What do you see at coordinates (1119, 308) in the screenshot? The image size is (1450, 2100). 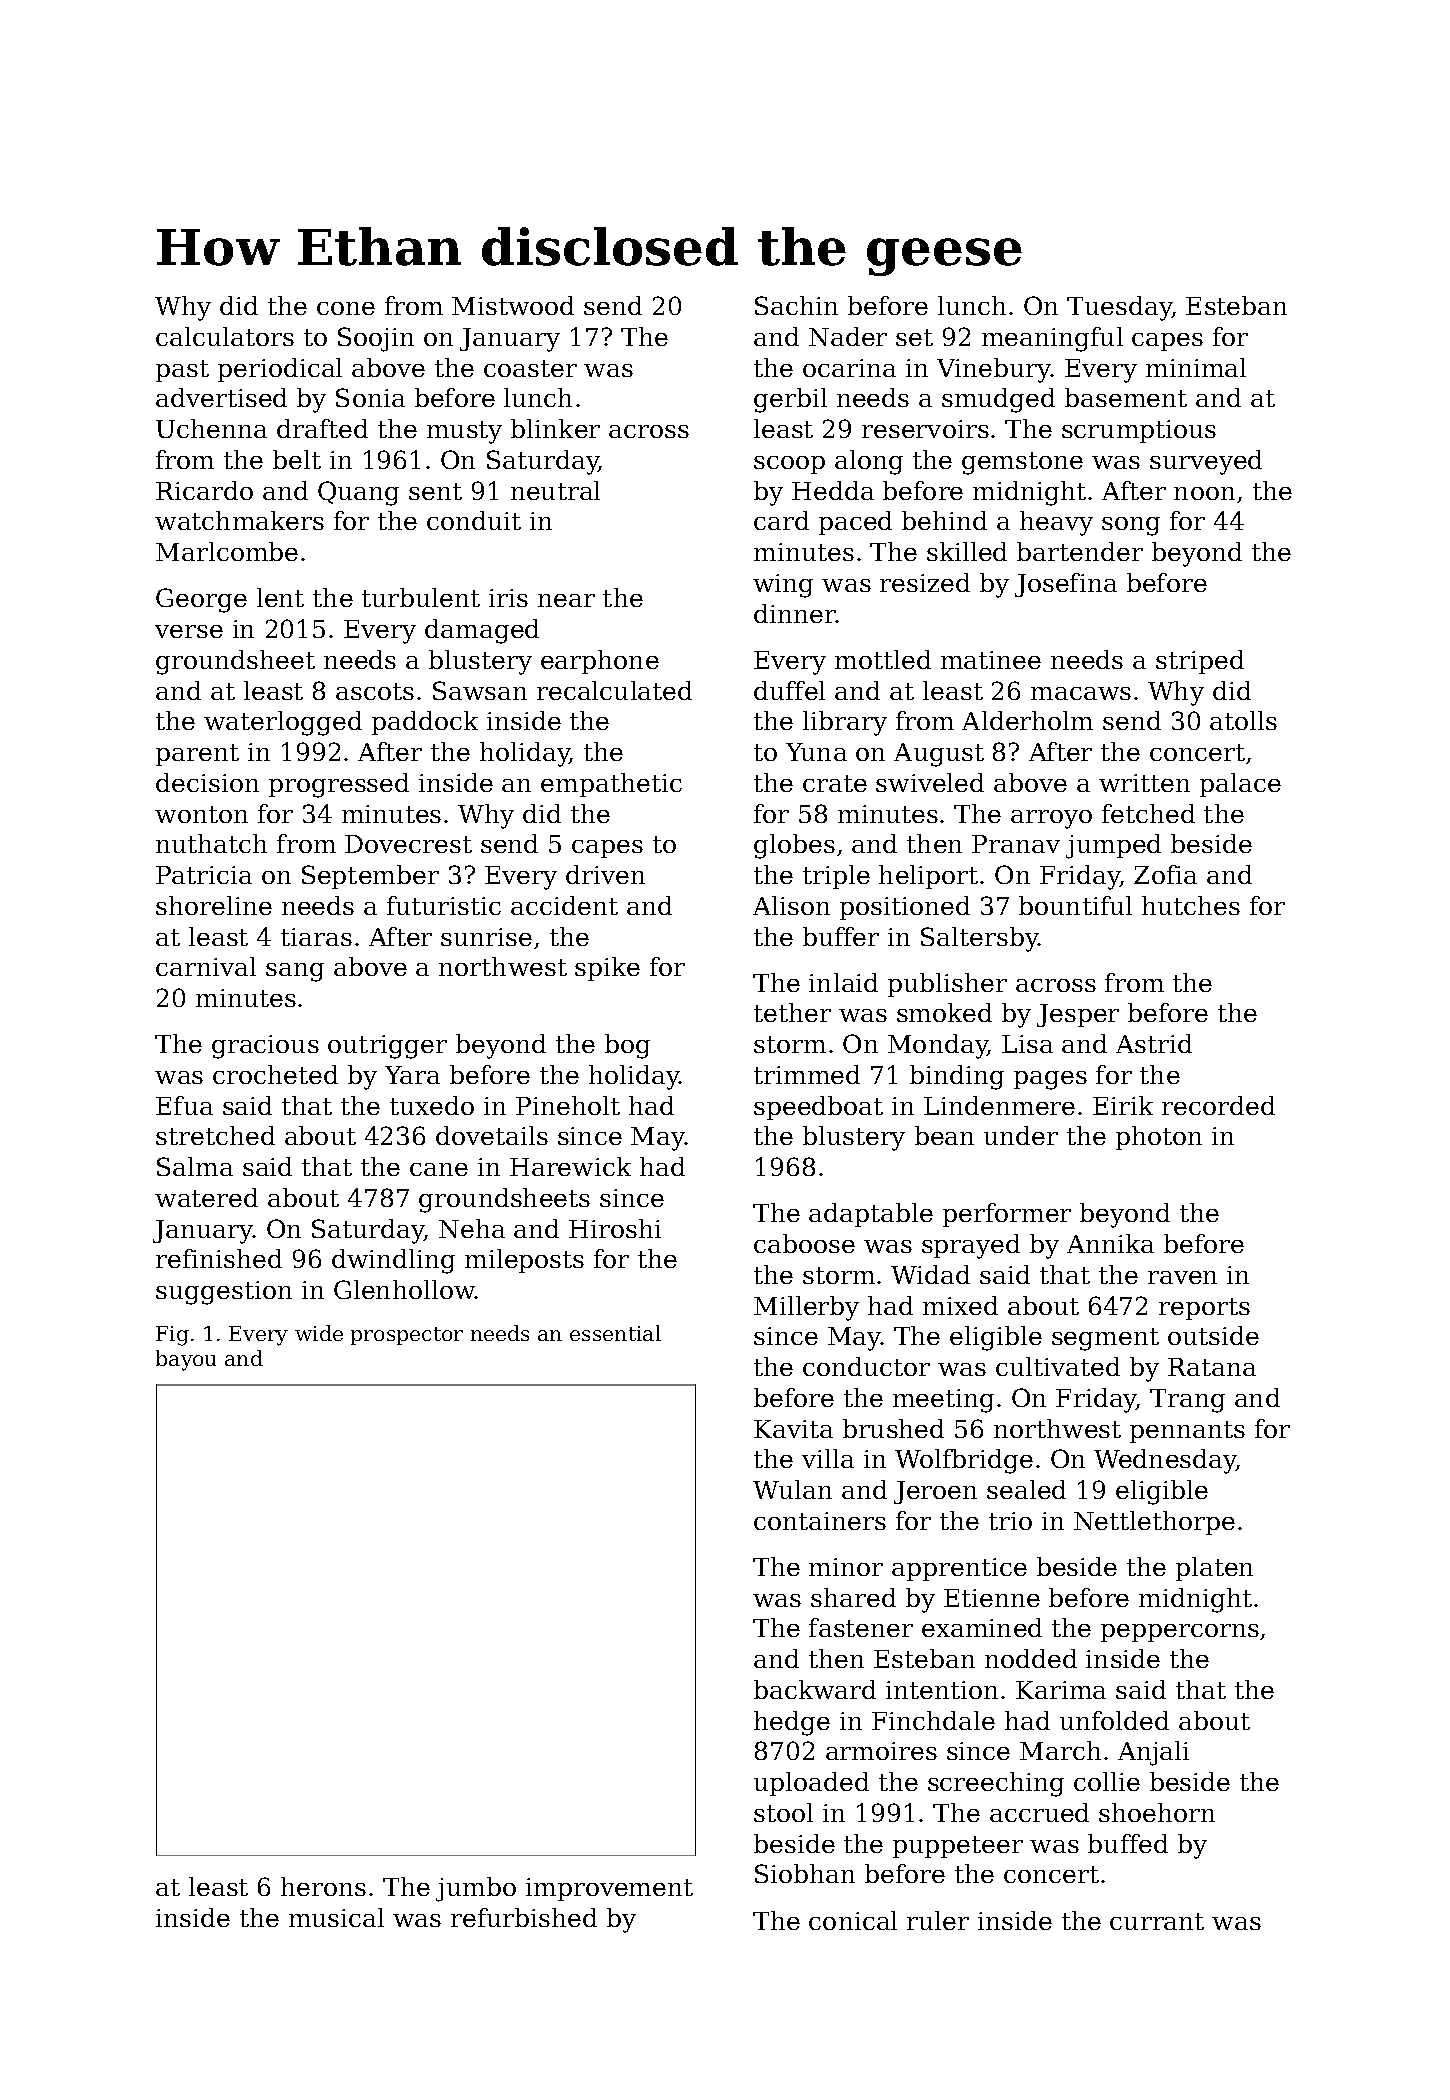 I see `Tuesday` at bounding box center [1119, 308].
